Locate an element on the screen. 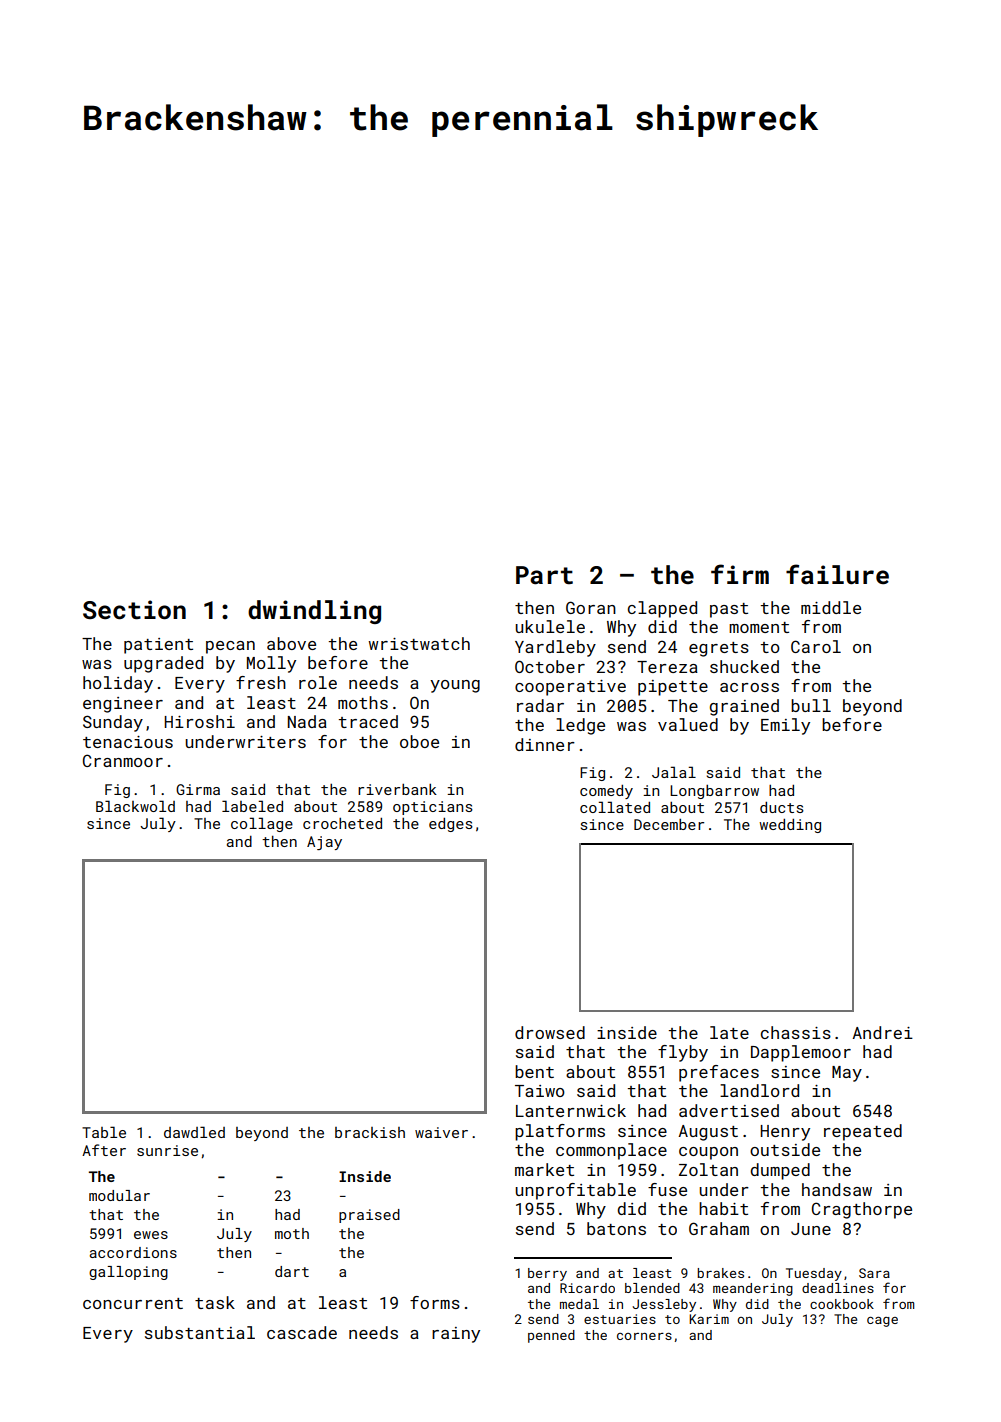 This screenshot has width=1001, height=1422. holiday is located at coordinates (118, 684).
